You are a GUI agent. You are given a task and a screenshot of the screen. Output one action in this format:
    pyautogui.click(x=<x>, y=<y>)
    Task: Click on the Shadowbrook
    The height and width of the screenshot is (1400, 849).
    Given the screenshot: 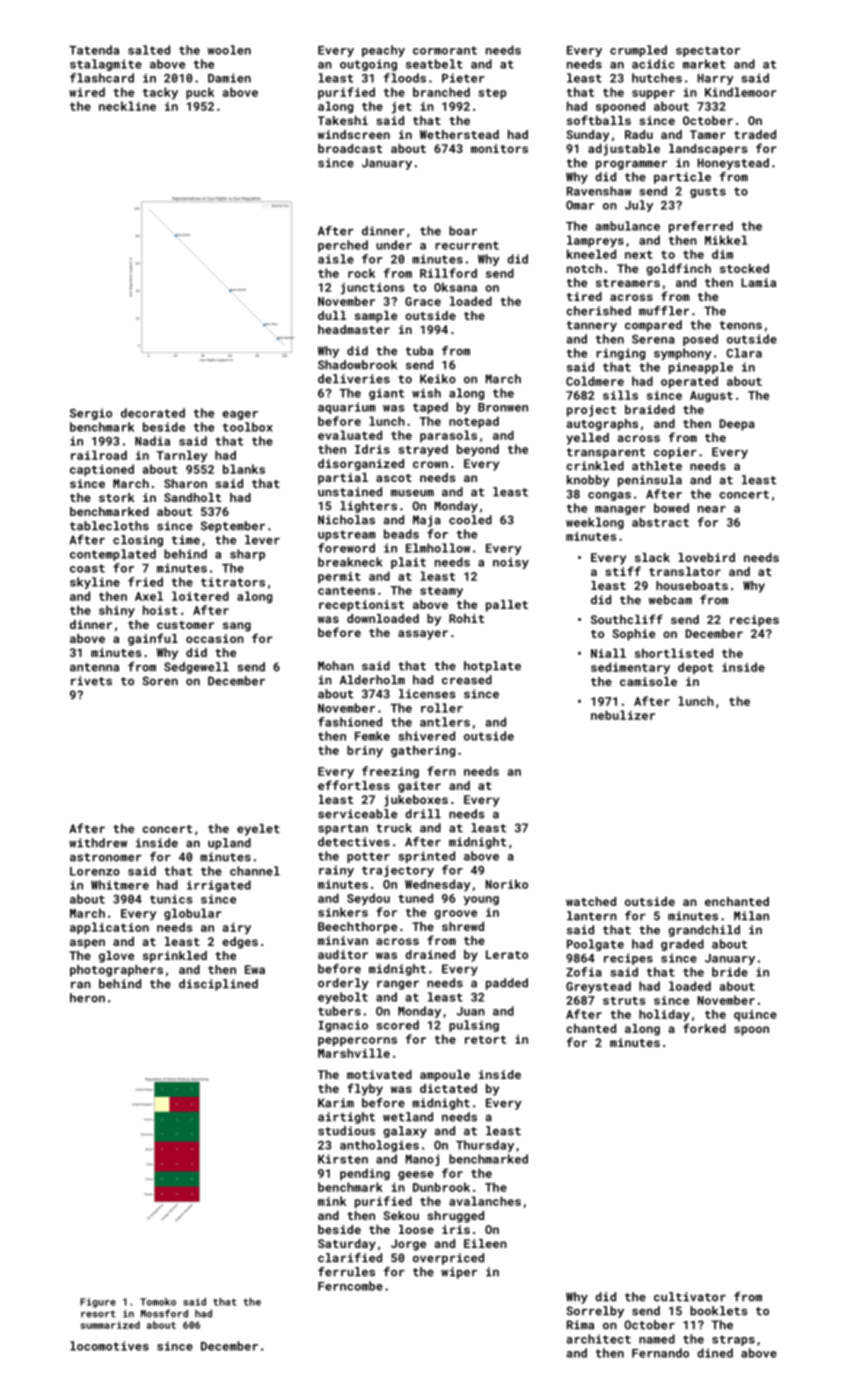 What is the action you would take?
    pyautogui.click(x=357, y=365)
